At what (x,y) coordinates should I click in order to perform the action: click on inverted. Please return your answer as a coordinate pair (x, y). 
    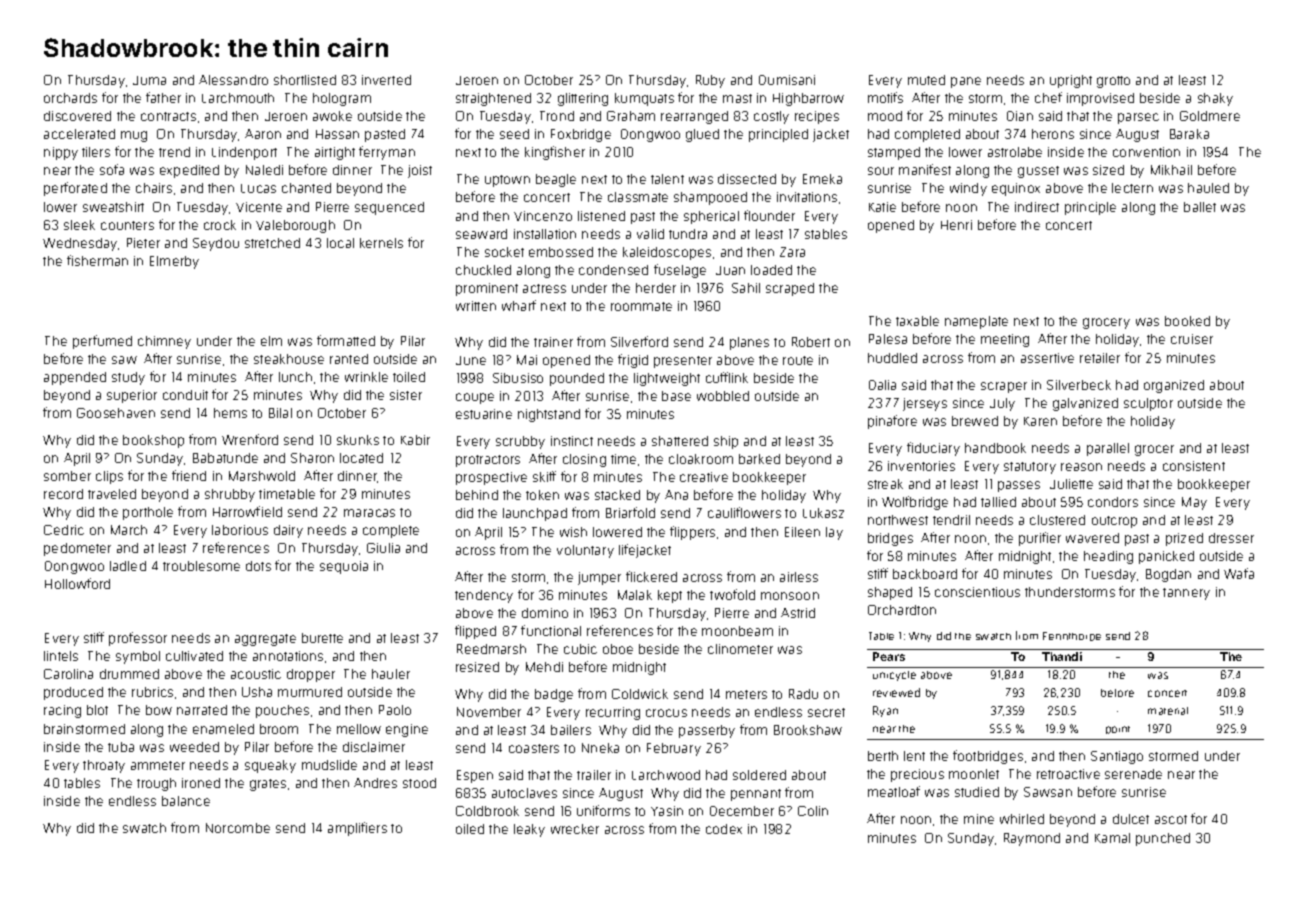
    Looking at the image, I should click on (386, 80).
